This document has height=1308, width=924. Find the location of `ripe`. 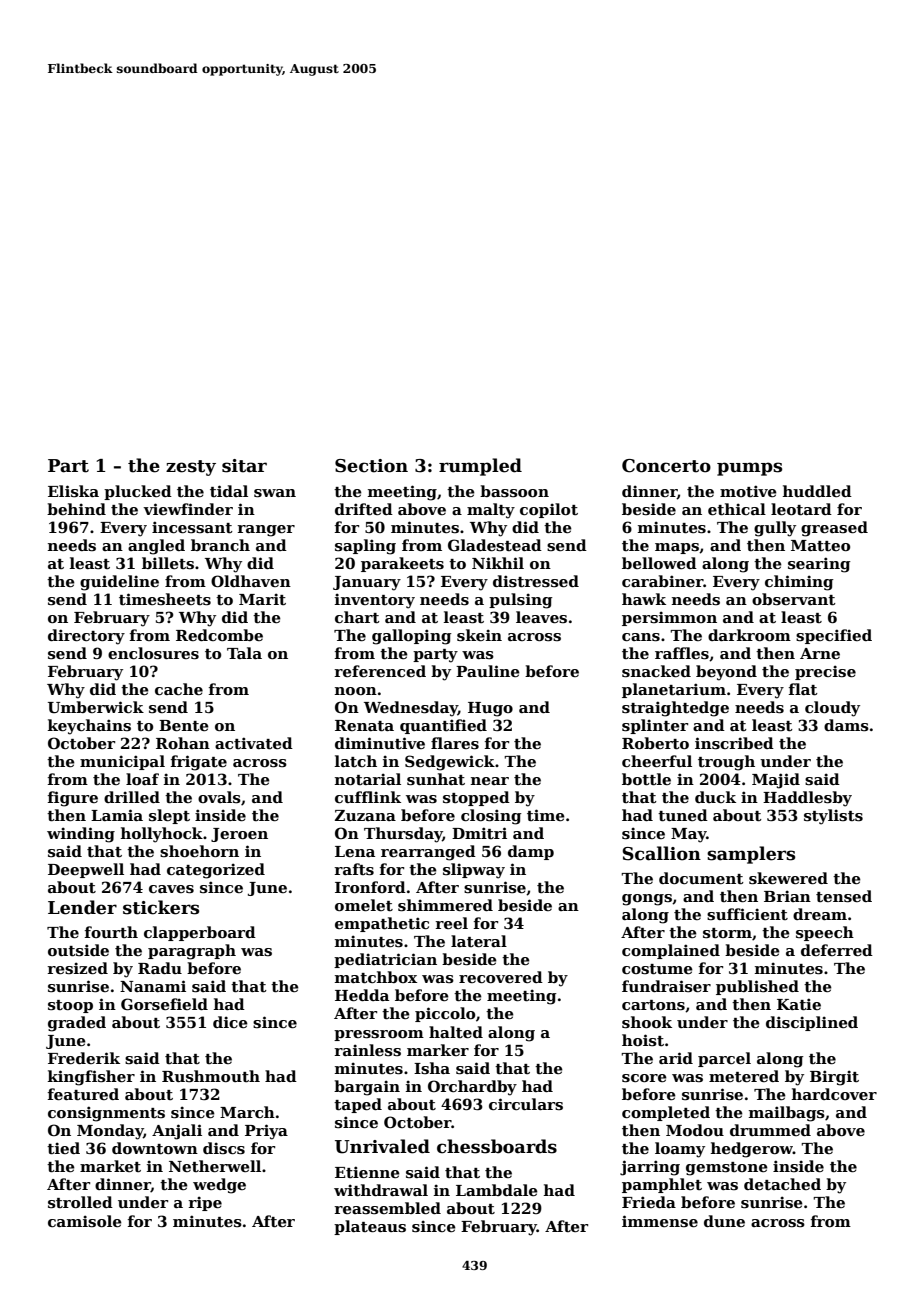

ripe is located at coordinates (205, 1203).
